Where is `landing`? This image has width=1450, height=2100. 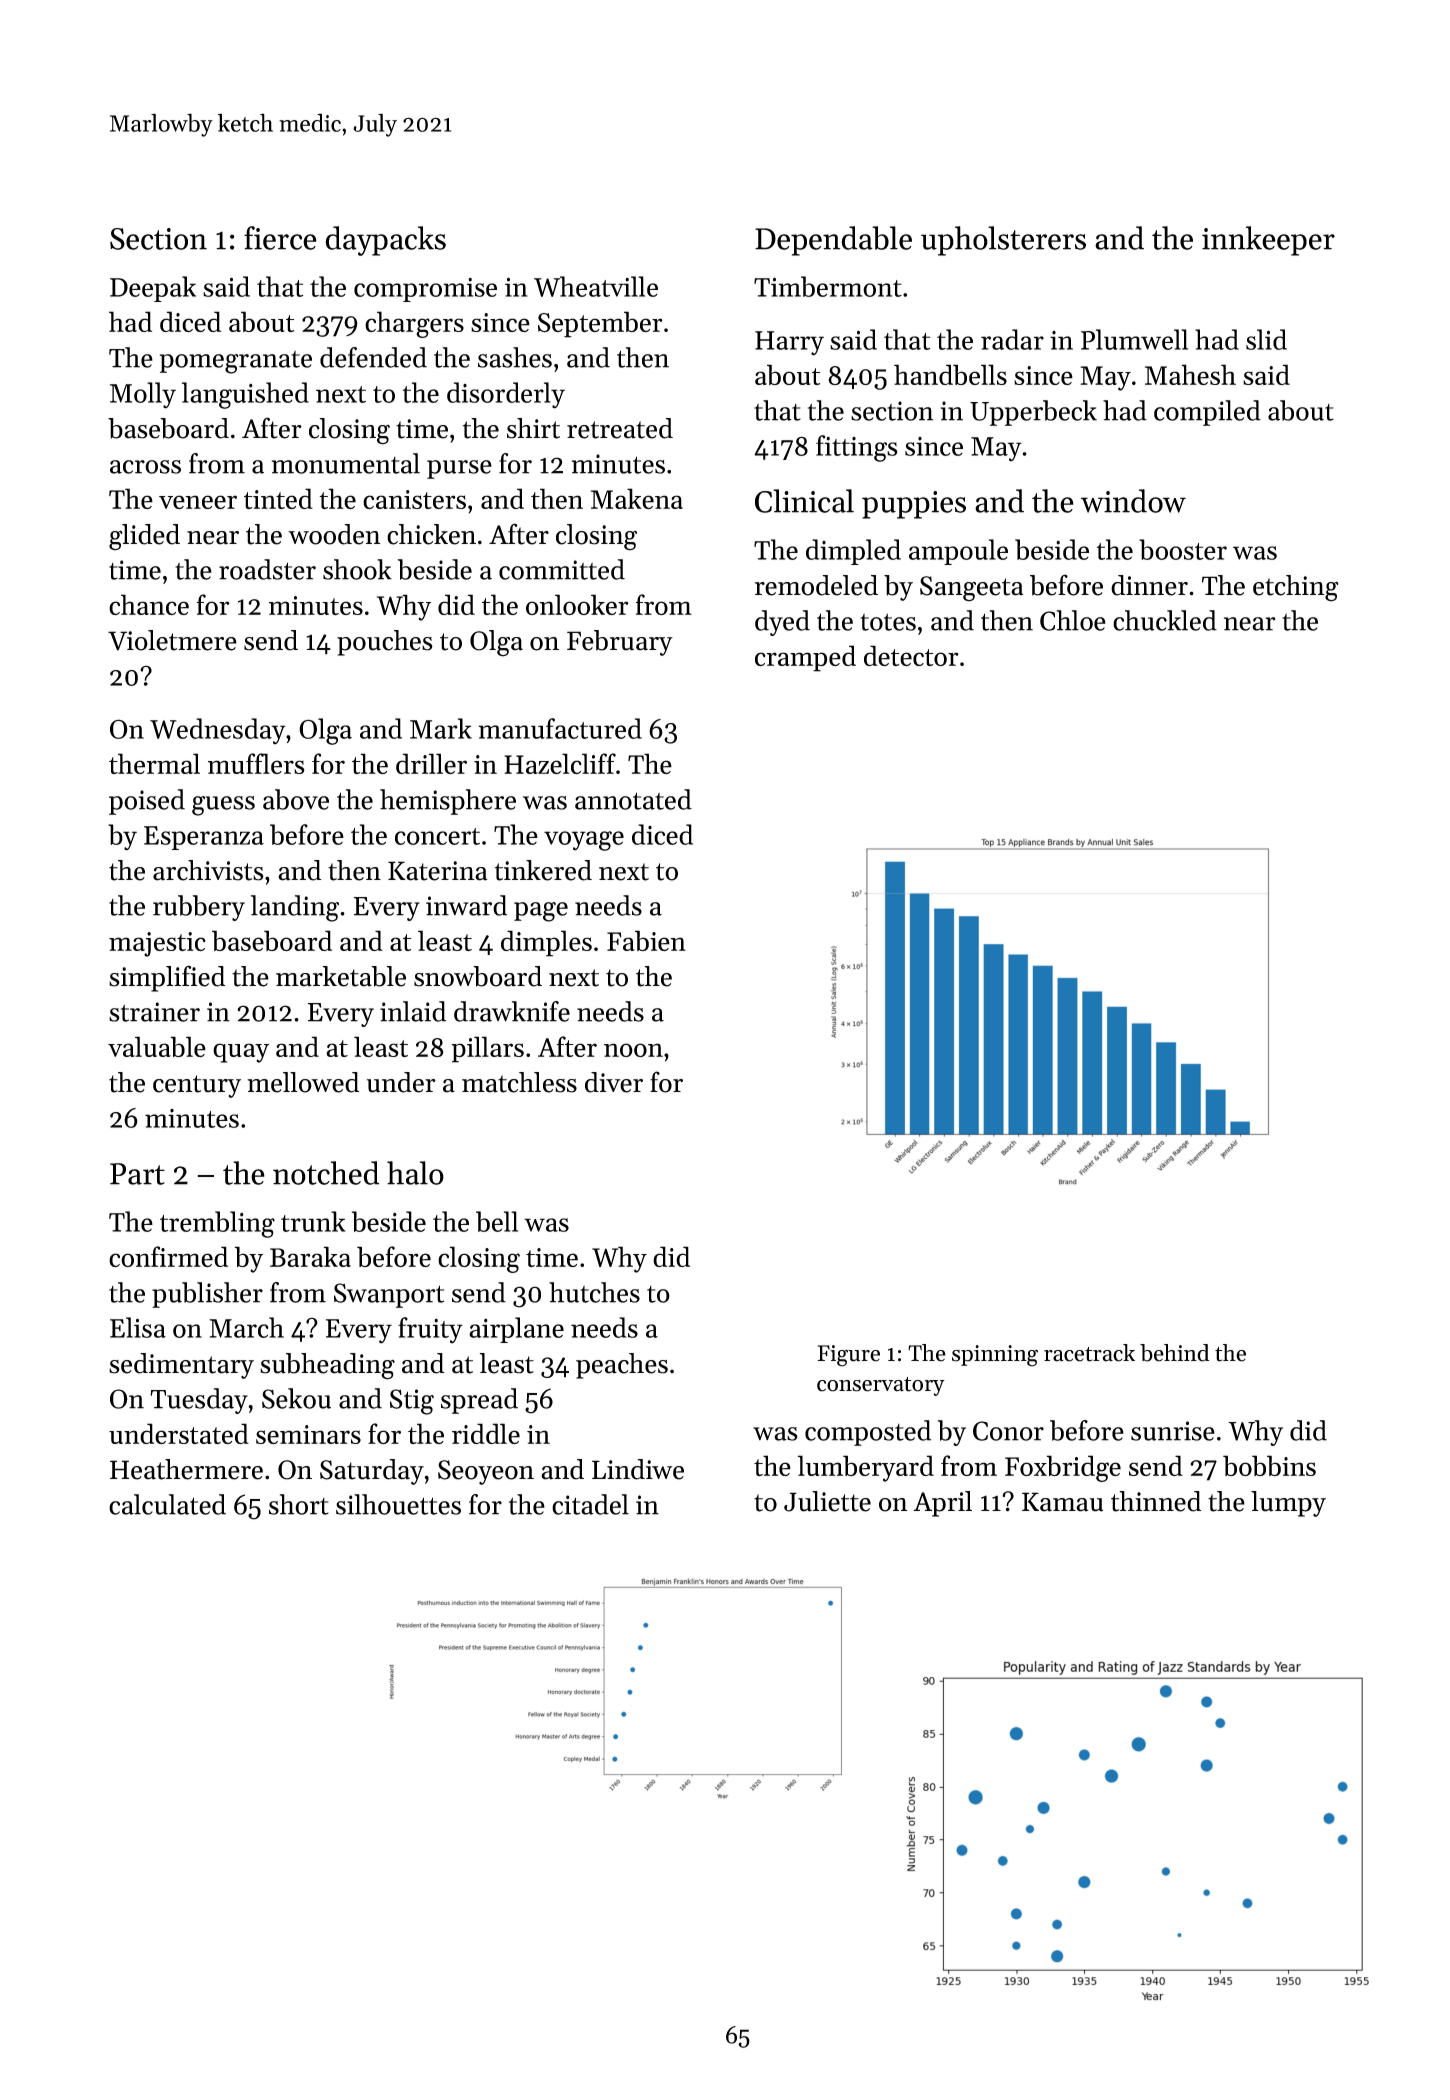 landing is located at coordinates (295, 908).
